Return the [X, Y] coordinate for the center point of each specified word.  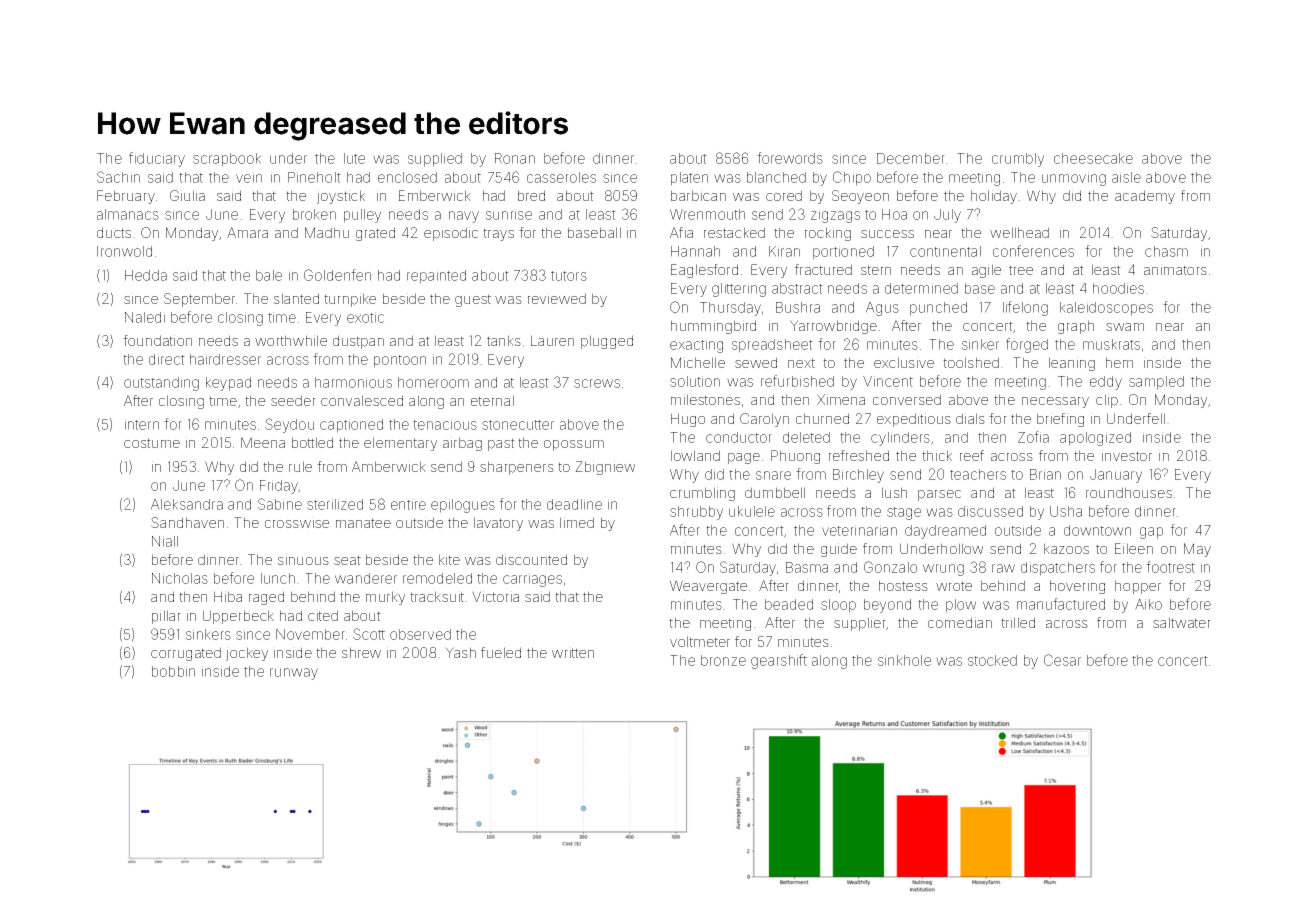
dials [970, 418]
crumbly [1018, 160]
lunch [278, 578]
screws [597, 383]
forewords [790, 158]
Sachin [118, 177]
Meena [263, 442]
